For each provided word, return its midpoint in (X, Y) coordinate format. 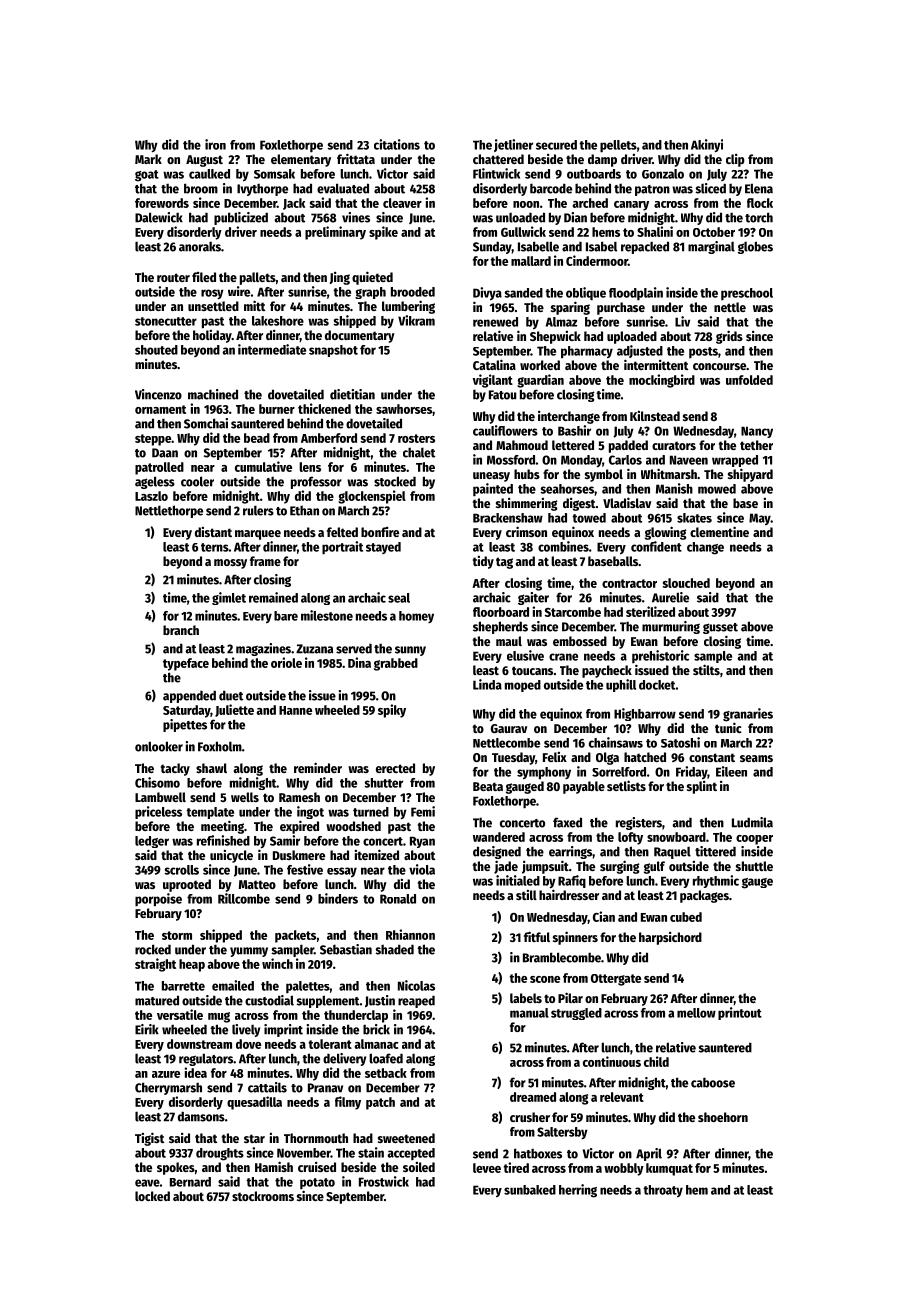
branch (181, 630)
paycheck (607, 671)
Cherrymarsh (168, 1088)
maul (509, 641)
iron (215, 144)
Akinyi (707, 145)
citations (397, 144)
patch (380, 1103)
